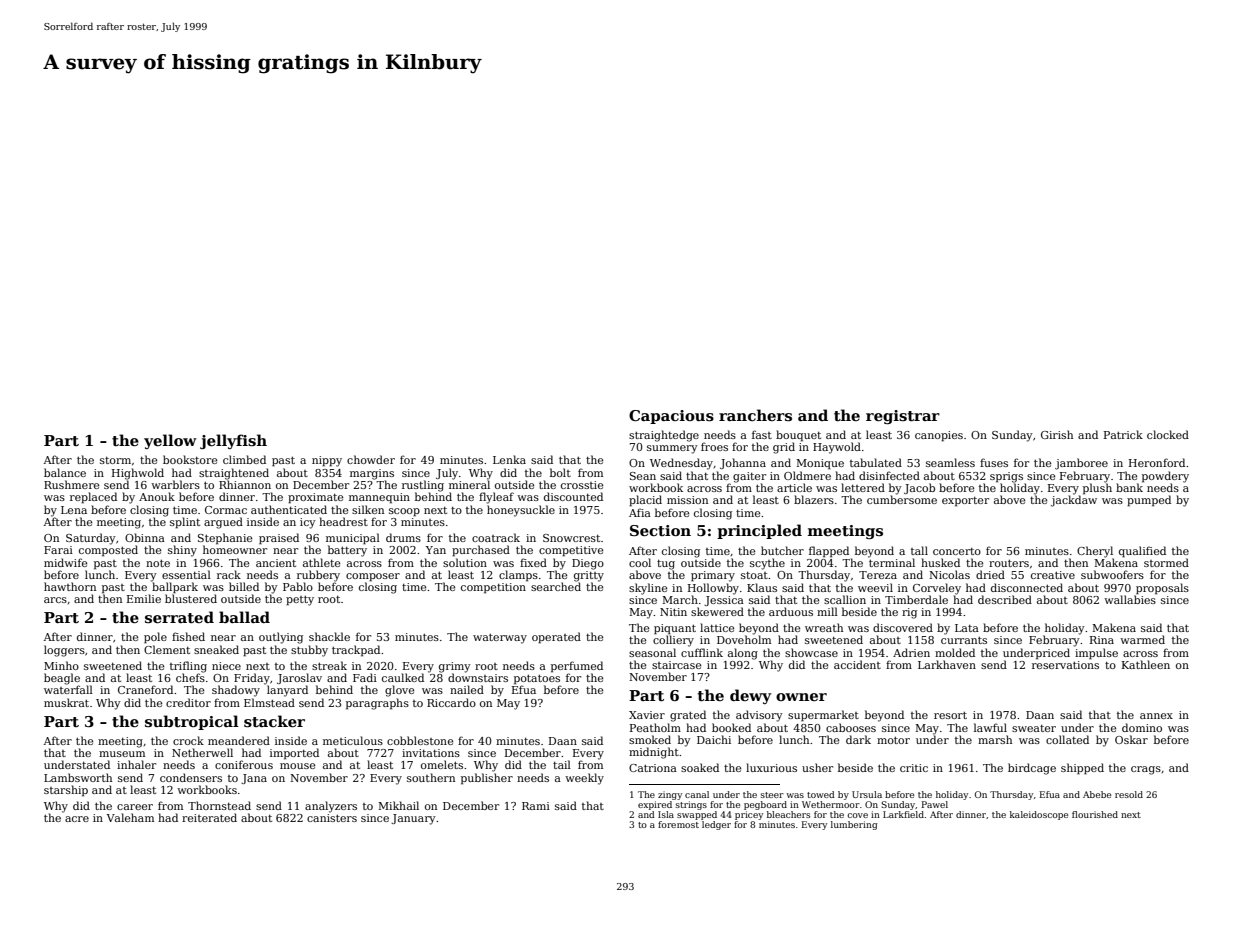  I want to click on solution, so click(465, 562).
